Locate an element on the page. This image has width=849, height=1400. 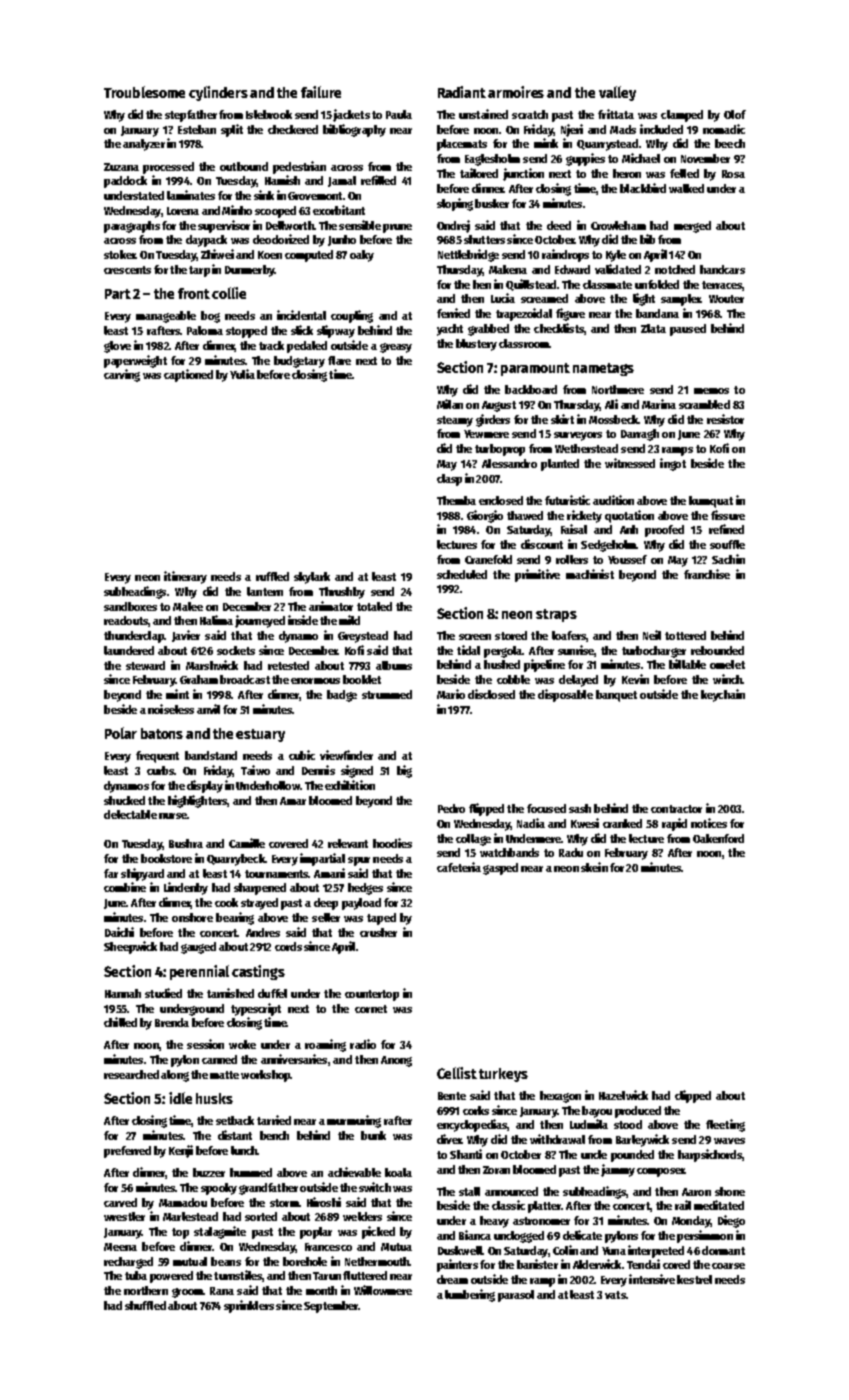
countertop is located at coordinates (372, 995).
